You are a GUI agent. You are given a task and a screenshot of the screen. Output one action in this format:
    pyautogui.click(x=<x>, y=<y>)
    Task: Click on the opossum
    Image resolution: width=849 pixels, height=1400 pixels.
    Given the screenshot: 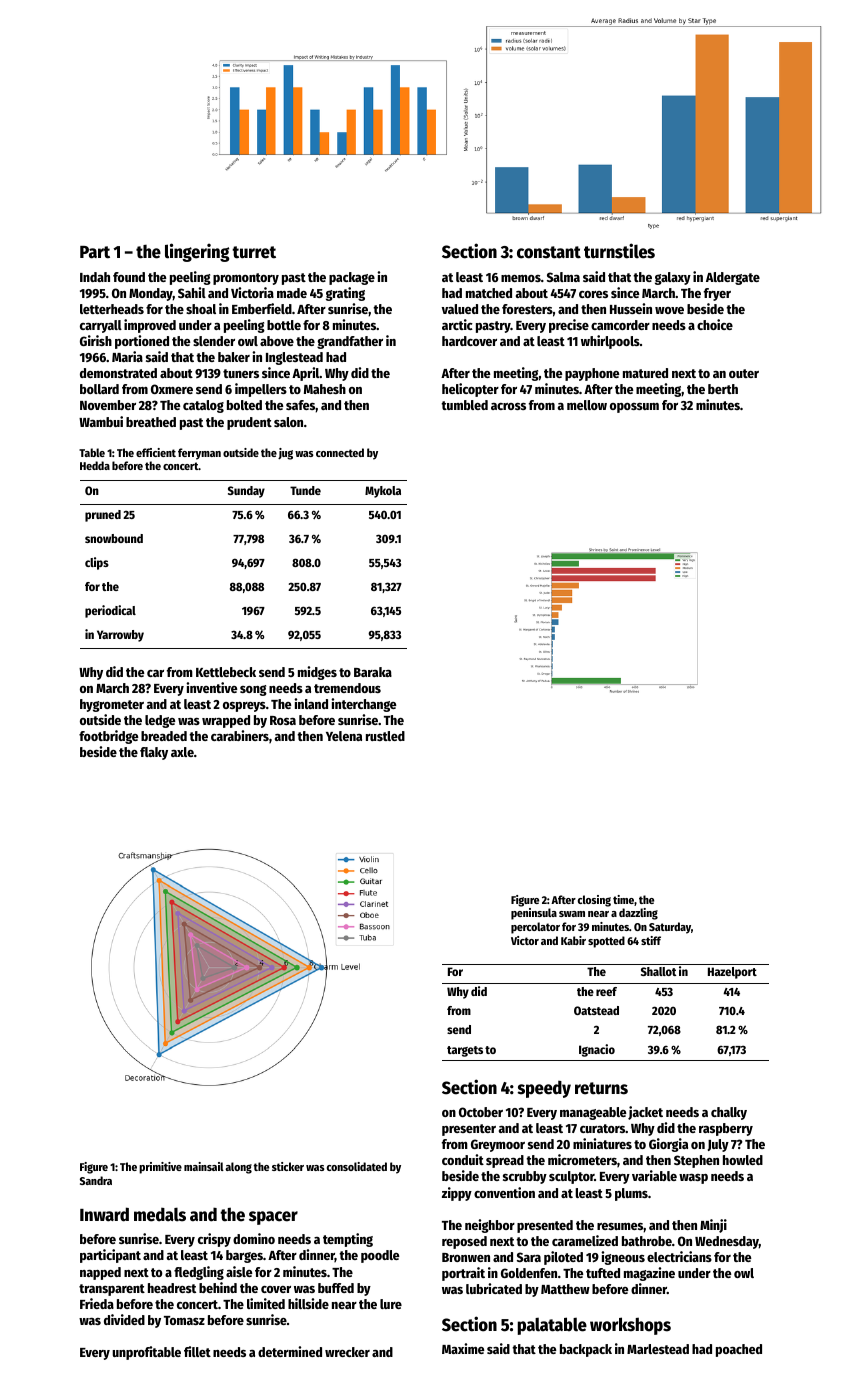 What is the action you would take?
    pyautogui.click(x=634, y=408)
